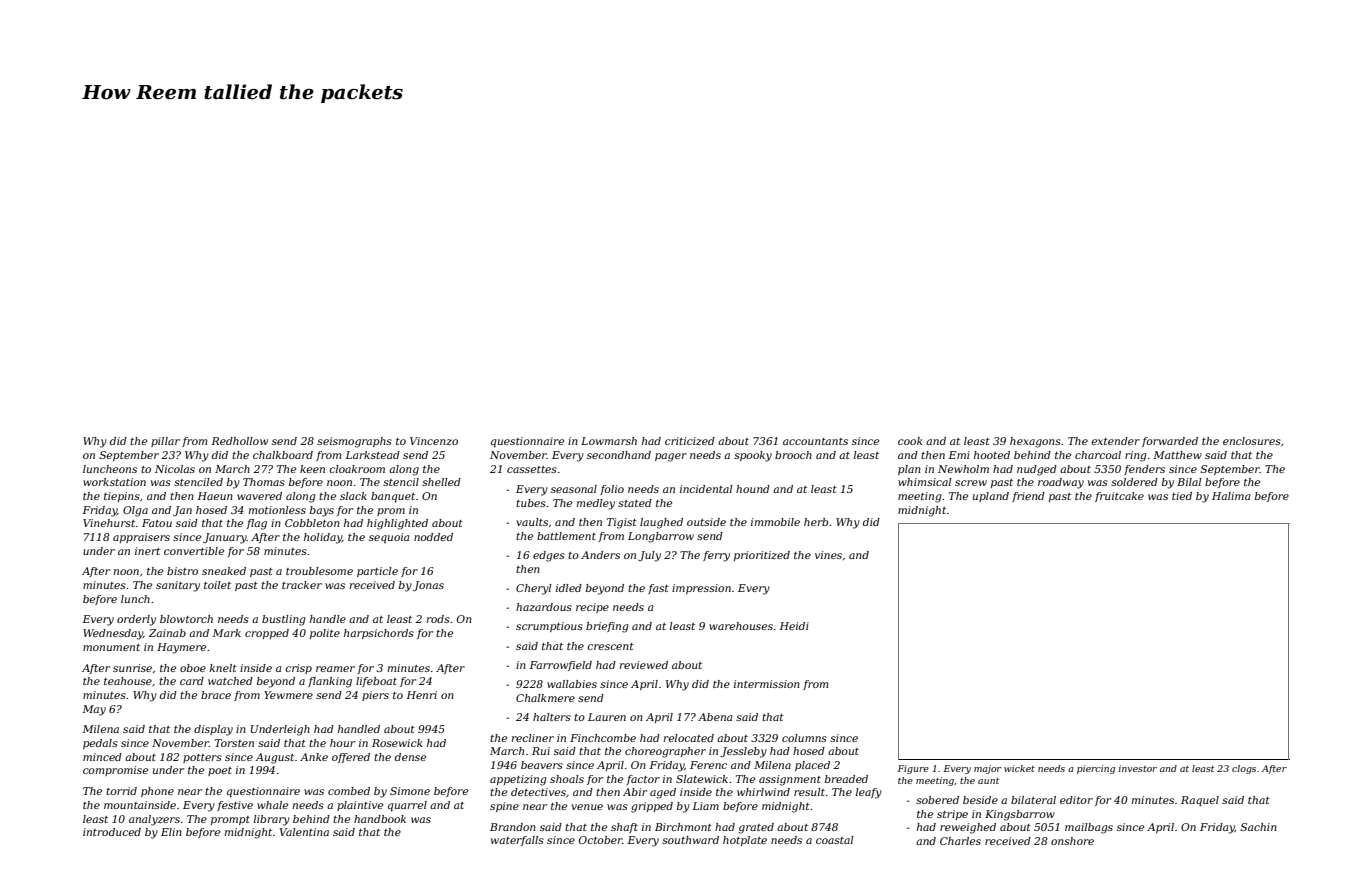 The image size is (1372, 887). I want to click on extender, so click(1115, 441).
